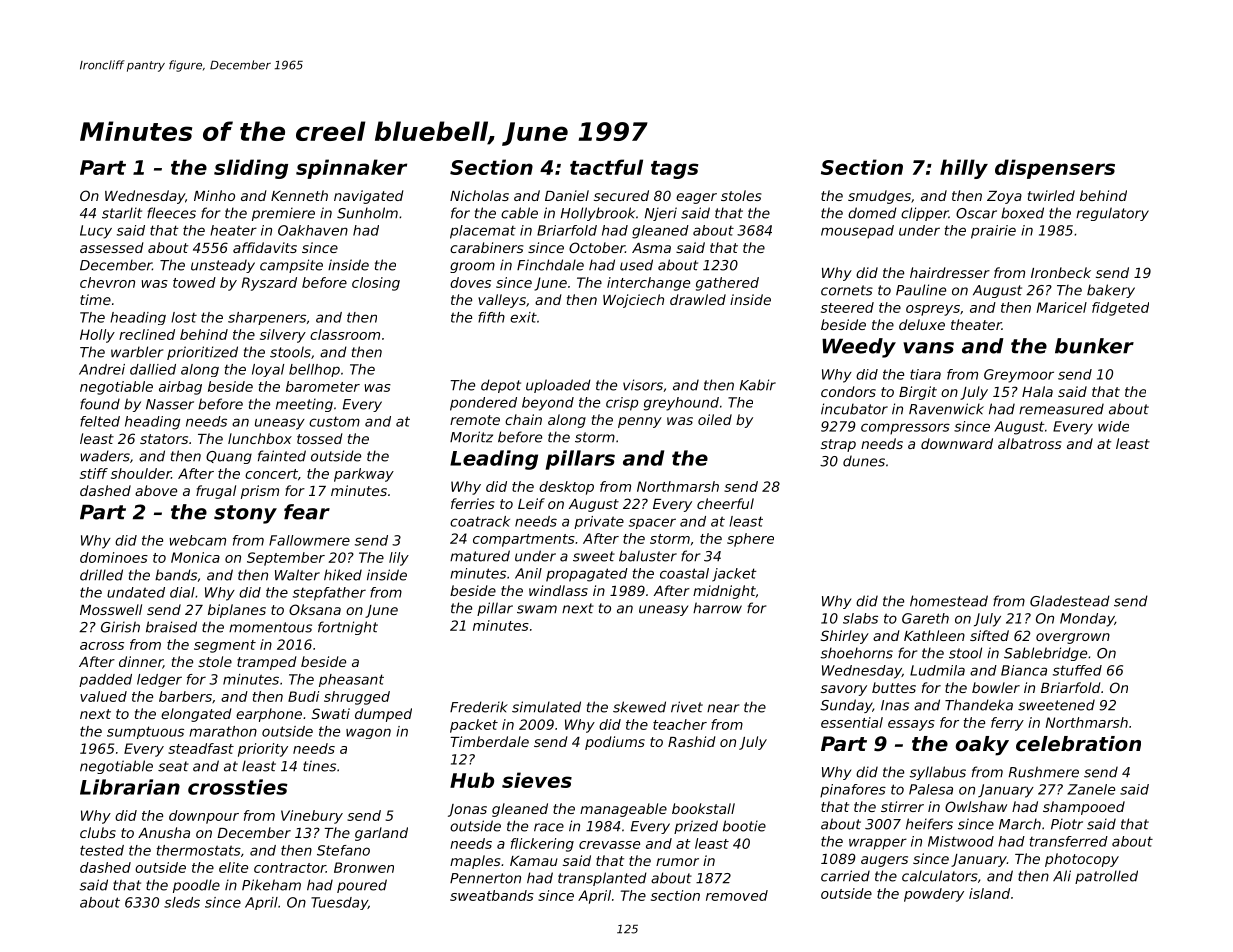  I want to click on tested, so click(102, 850).
